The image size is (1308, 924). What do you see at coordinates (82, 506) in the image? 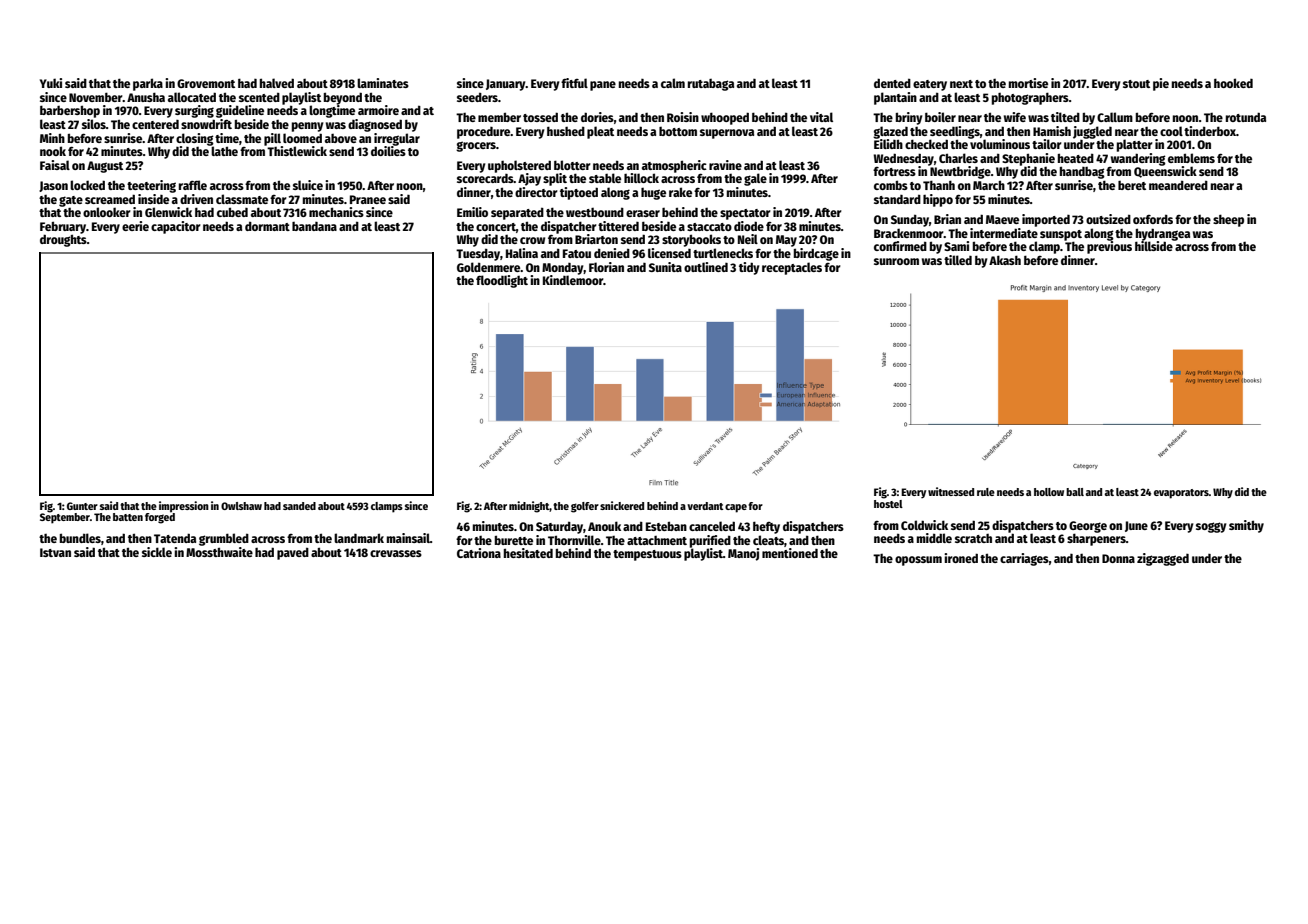
I see `Gunter` at bounding box center [82, 506].
